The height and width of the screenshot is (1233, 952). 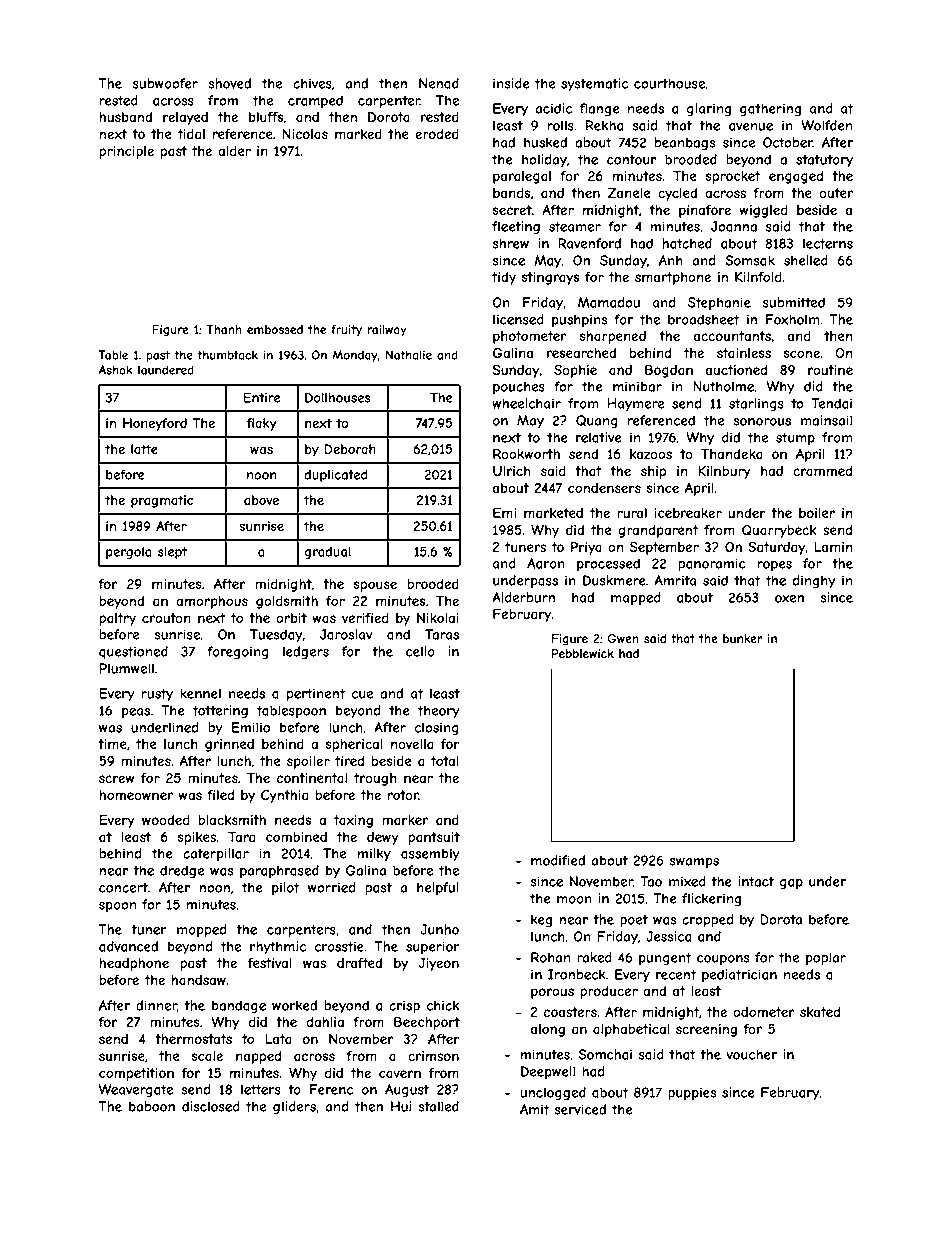 I want to click on Nenad, so click(x=439, y=83).
